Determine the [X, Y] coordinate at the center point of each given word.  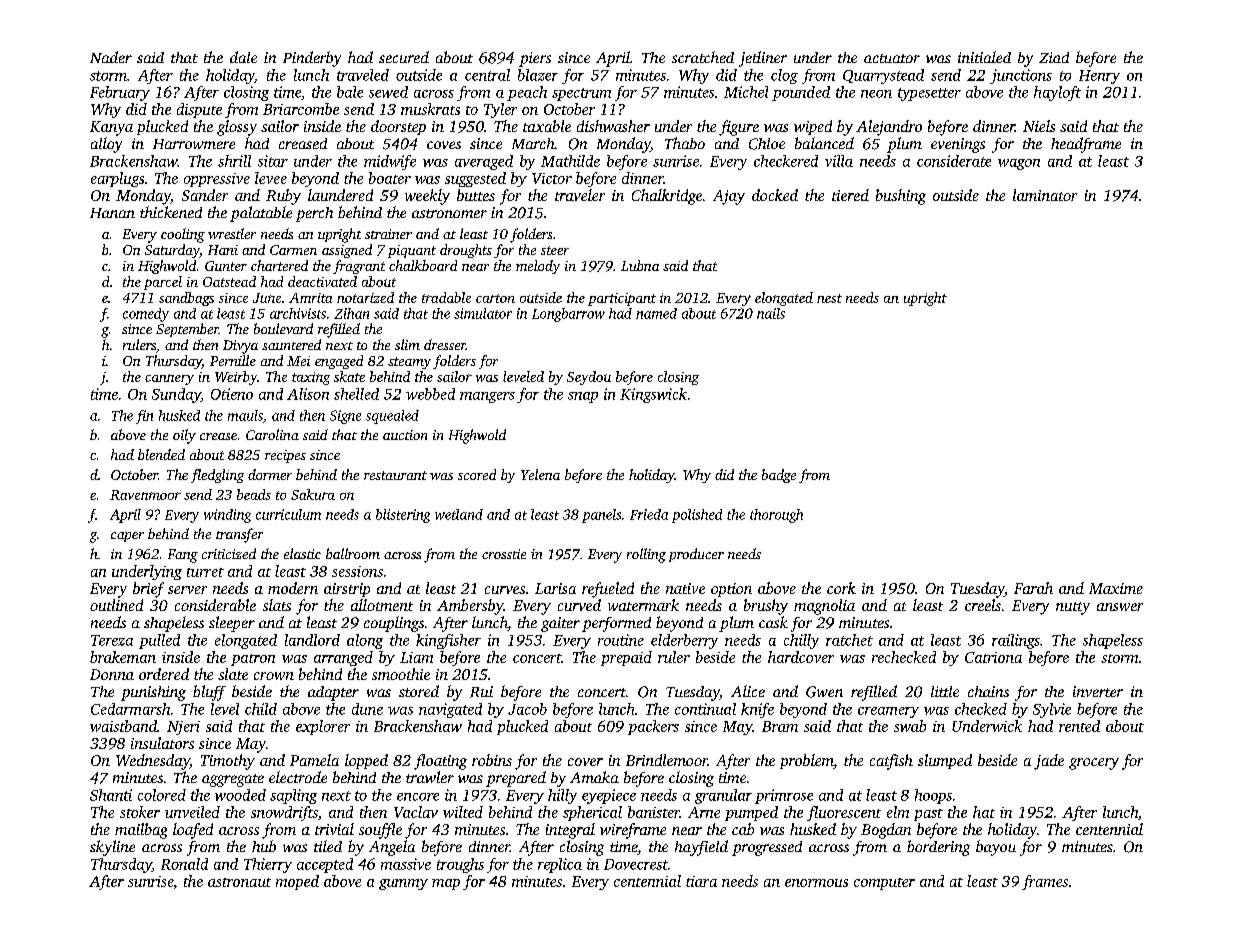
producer [696, 555]
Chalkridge [667, 197]
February [120, 93]
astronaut [239, 882]
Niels [1039, 126]
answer [1120, 607]
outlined [116, 605]
